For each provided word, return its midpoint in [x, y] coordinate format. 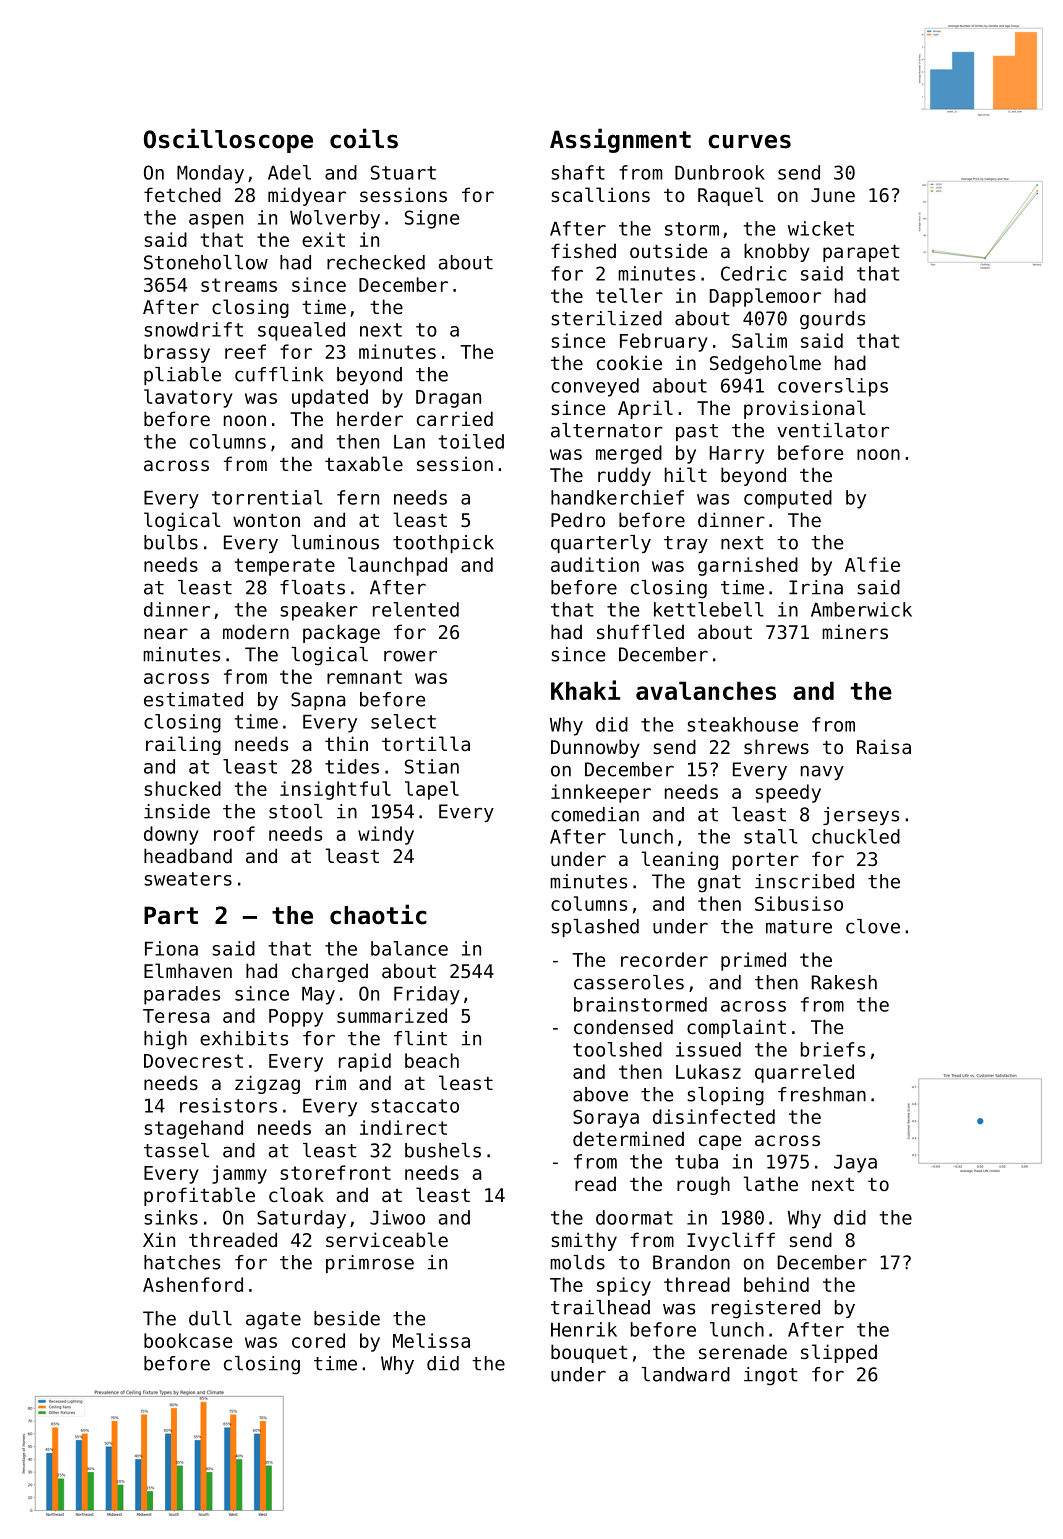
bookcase [188, 1340]
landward [685, 1374]
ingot [771, 1376]
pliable [182, 376]
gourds [832, 320]
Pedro [578, 519]
